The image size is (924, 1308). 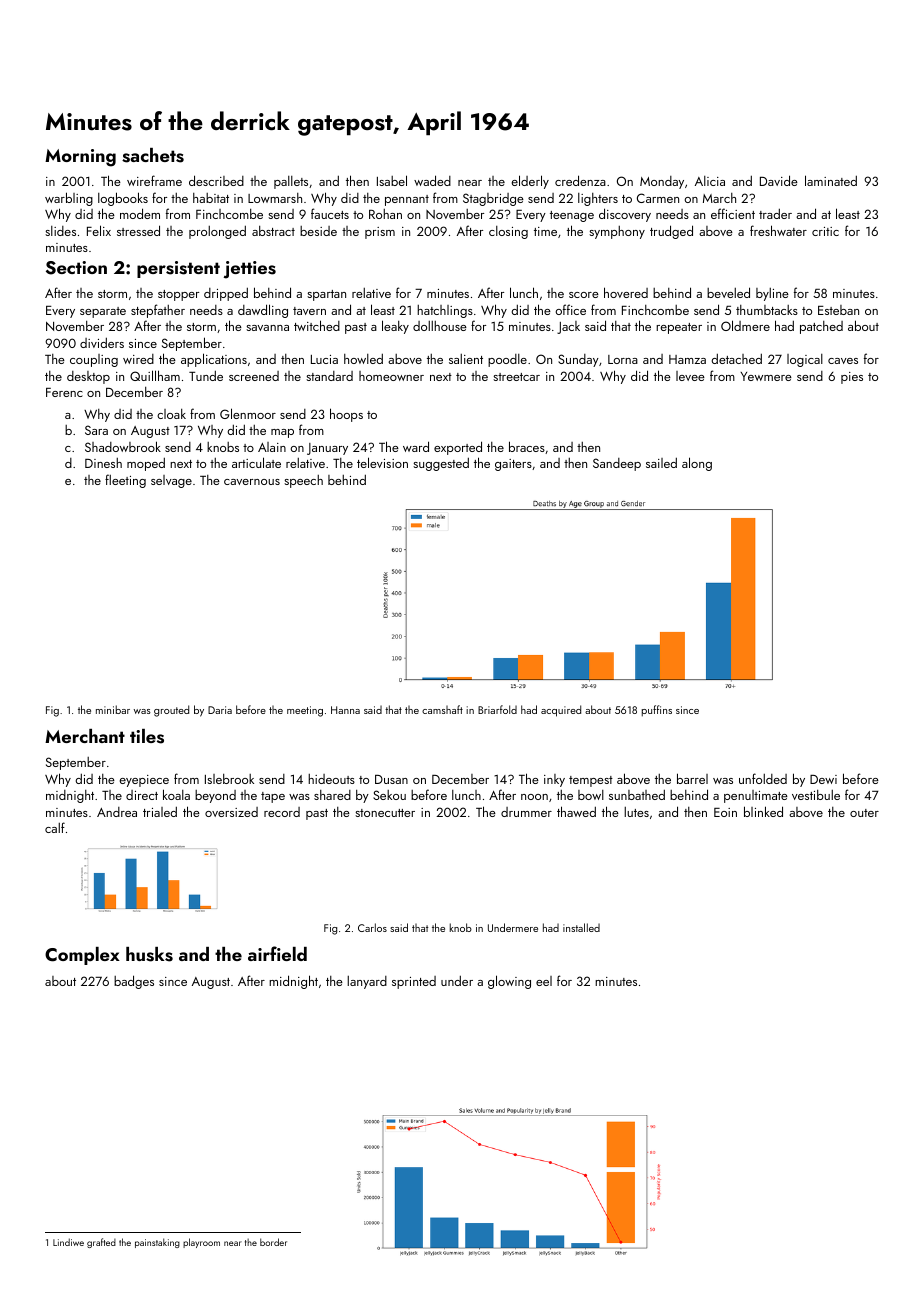 I want to click on Section, so click(x=76, y=268).
